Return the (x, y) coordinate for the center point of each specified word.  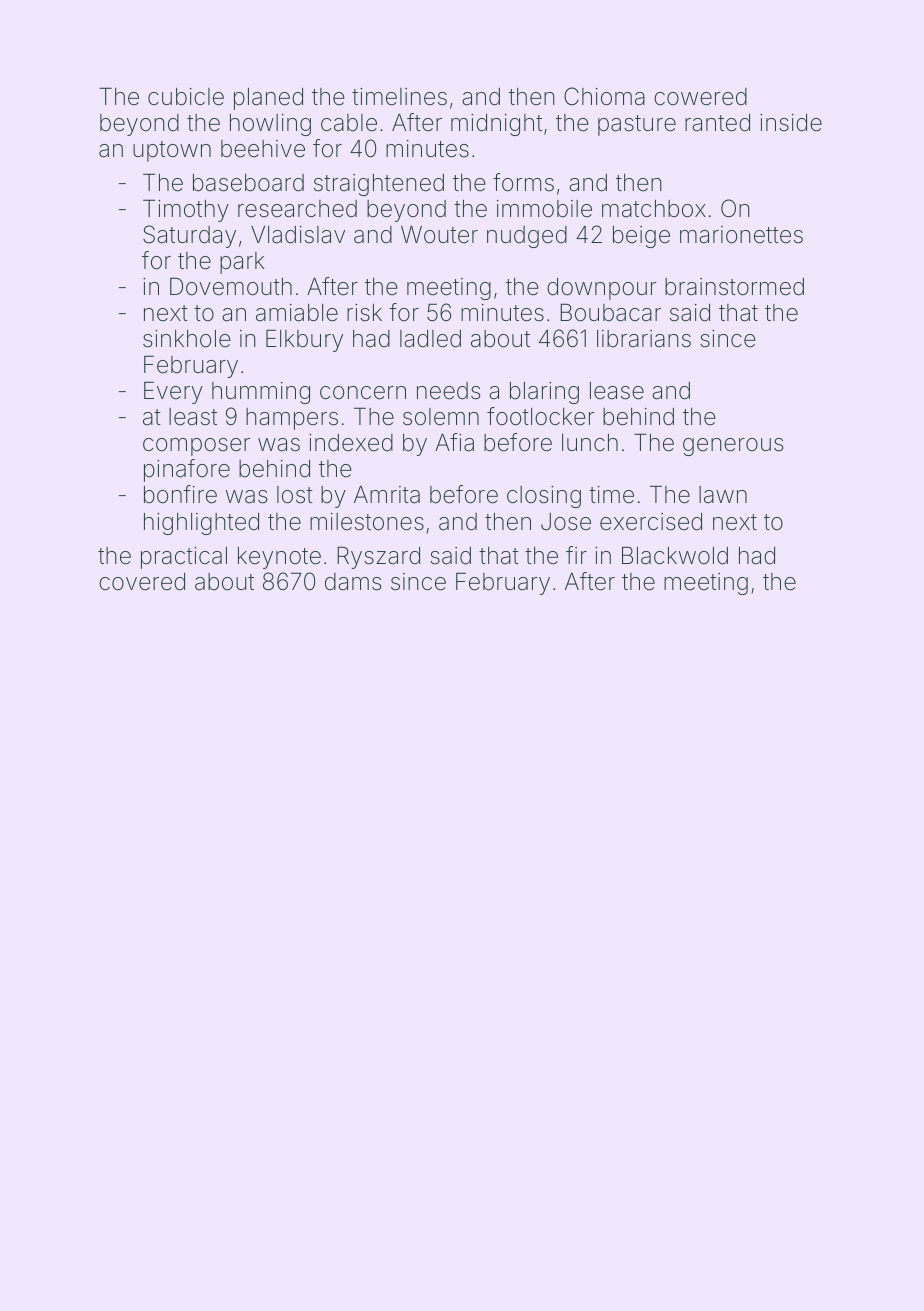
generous (733, 447)
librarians (644, 339)
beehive (263, 149)
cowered (700, 97)
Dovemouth (231, 287)
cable (349, 123)
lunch (590, 442)
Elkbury (304, 341)
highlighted (201, 524)
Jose (566, 522)
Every (173, 393)
